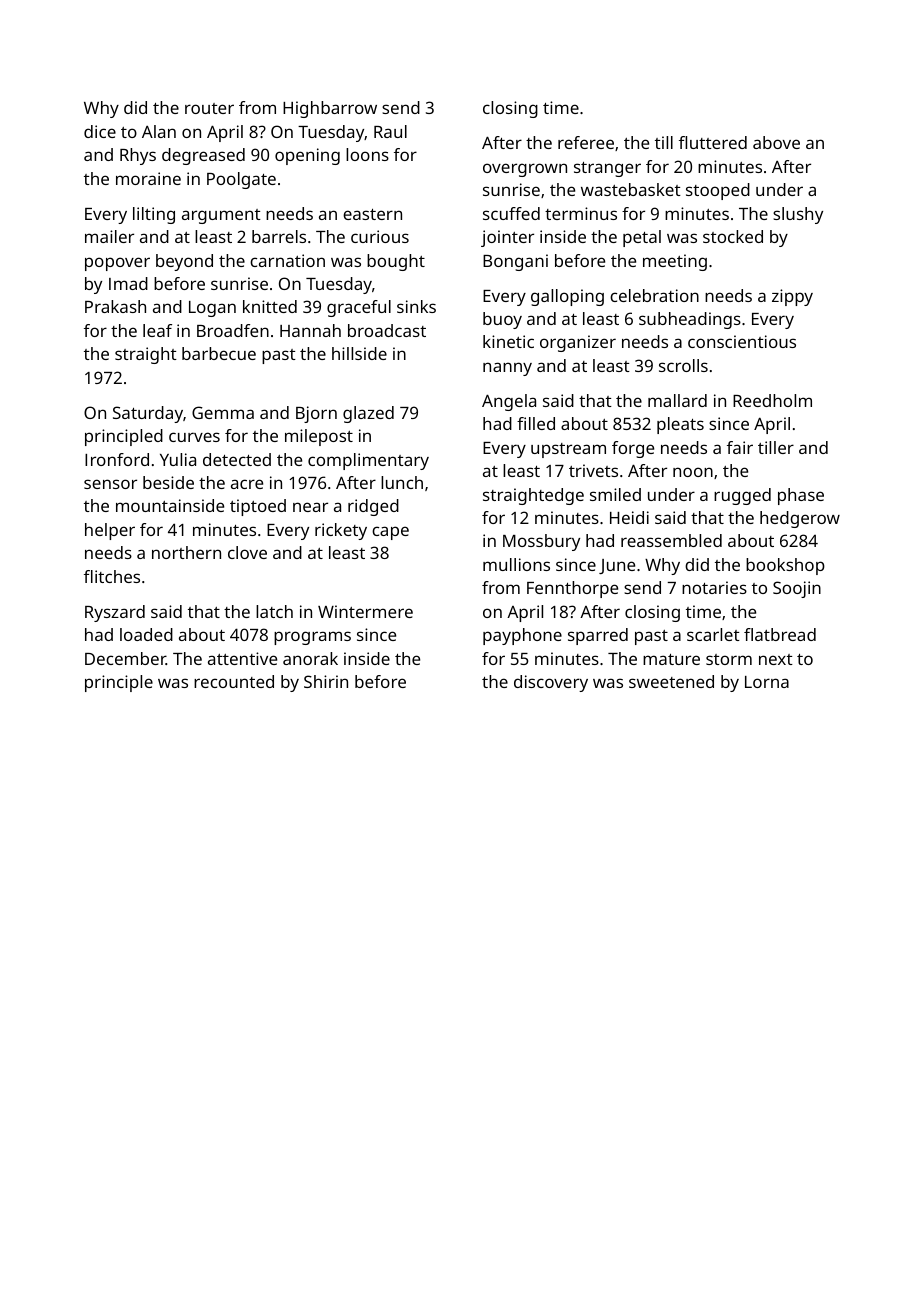 The image size is (924, 1308). Describe the element at coordinates (316, 414) in the document. I see `Bjorn` at that location.
